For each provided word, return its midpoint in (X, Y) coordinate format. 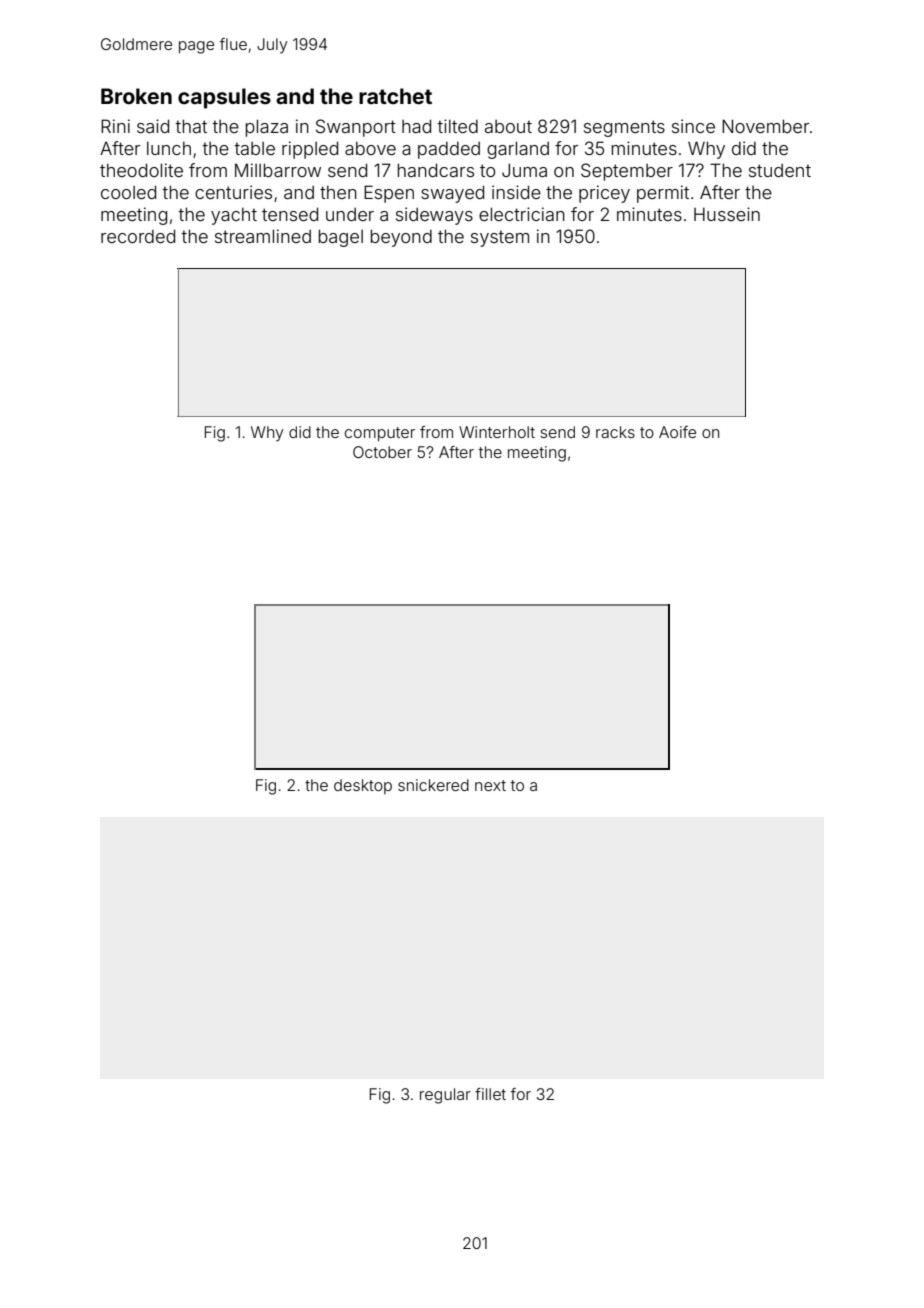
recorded (138, 236)
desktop (363, 786)
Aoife (677, 432)
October (382, 452)
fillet (490, 1094)
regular (445, 1096)
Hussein (727, 214)
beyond (401, 238)
